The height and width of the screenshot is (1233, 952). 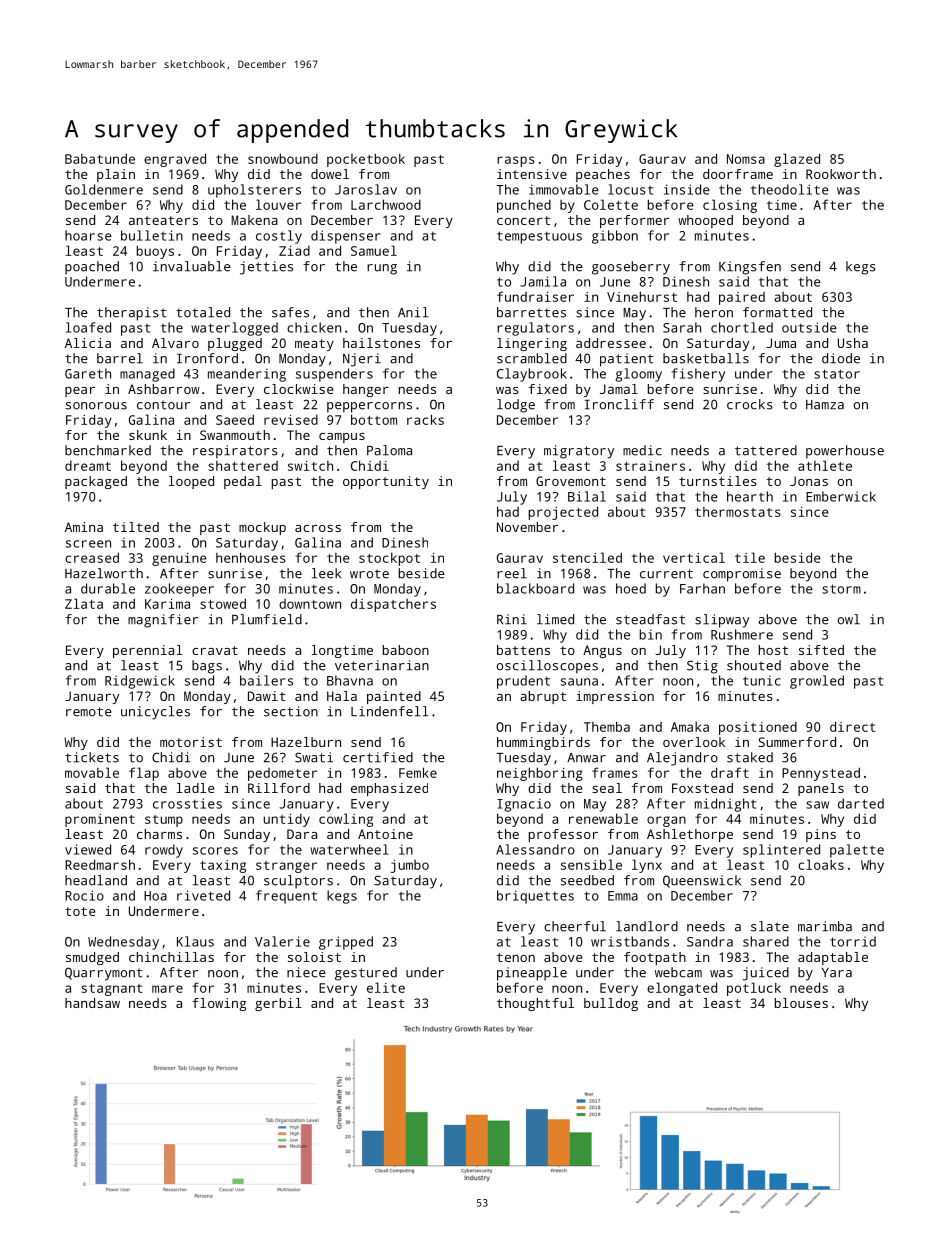 I want to click on barrettes, so click(x=531, y=312).
